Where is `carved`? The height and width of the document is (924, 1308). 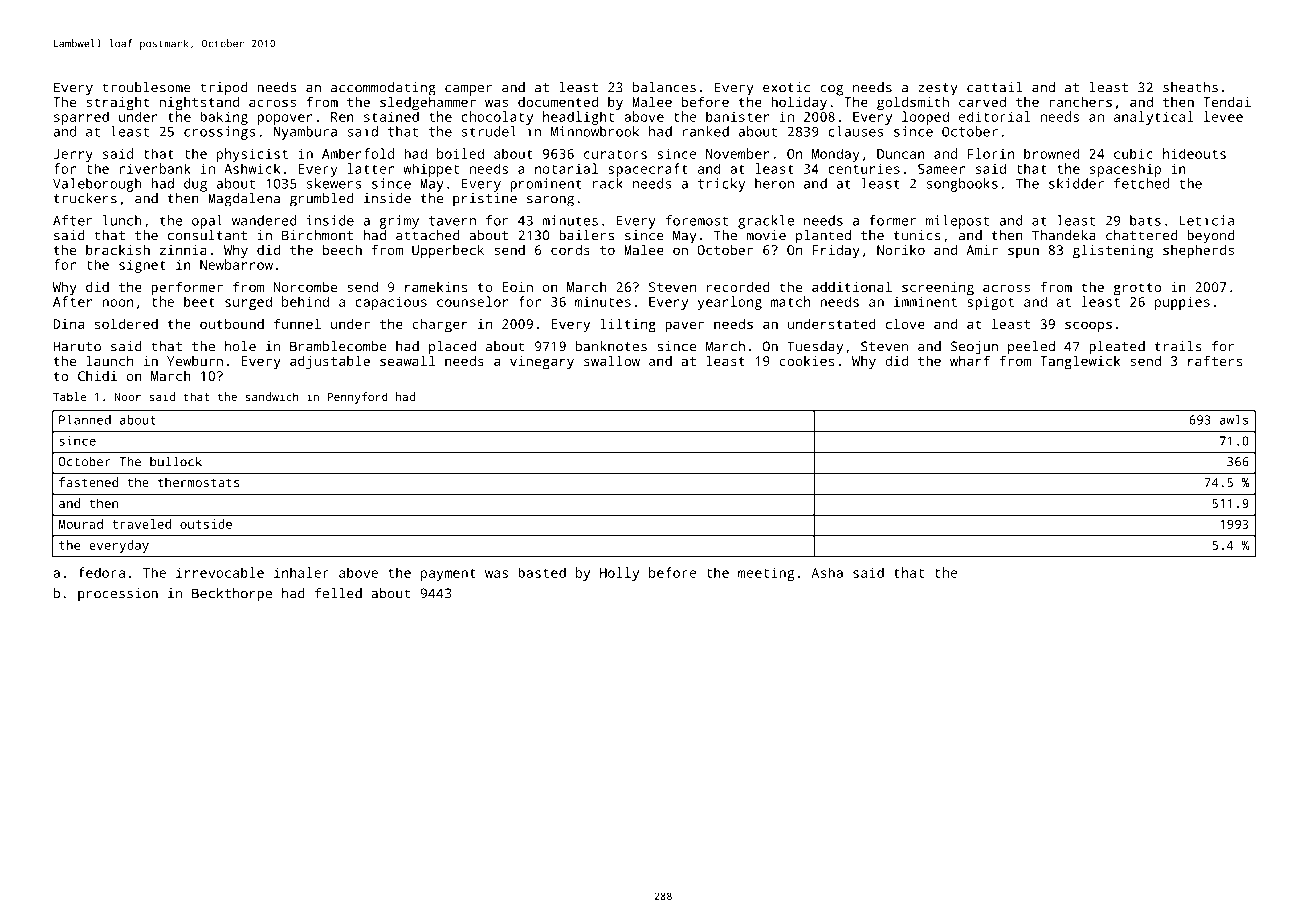
carved is located at coordinates (982, 101).
